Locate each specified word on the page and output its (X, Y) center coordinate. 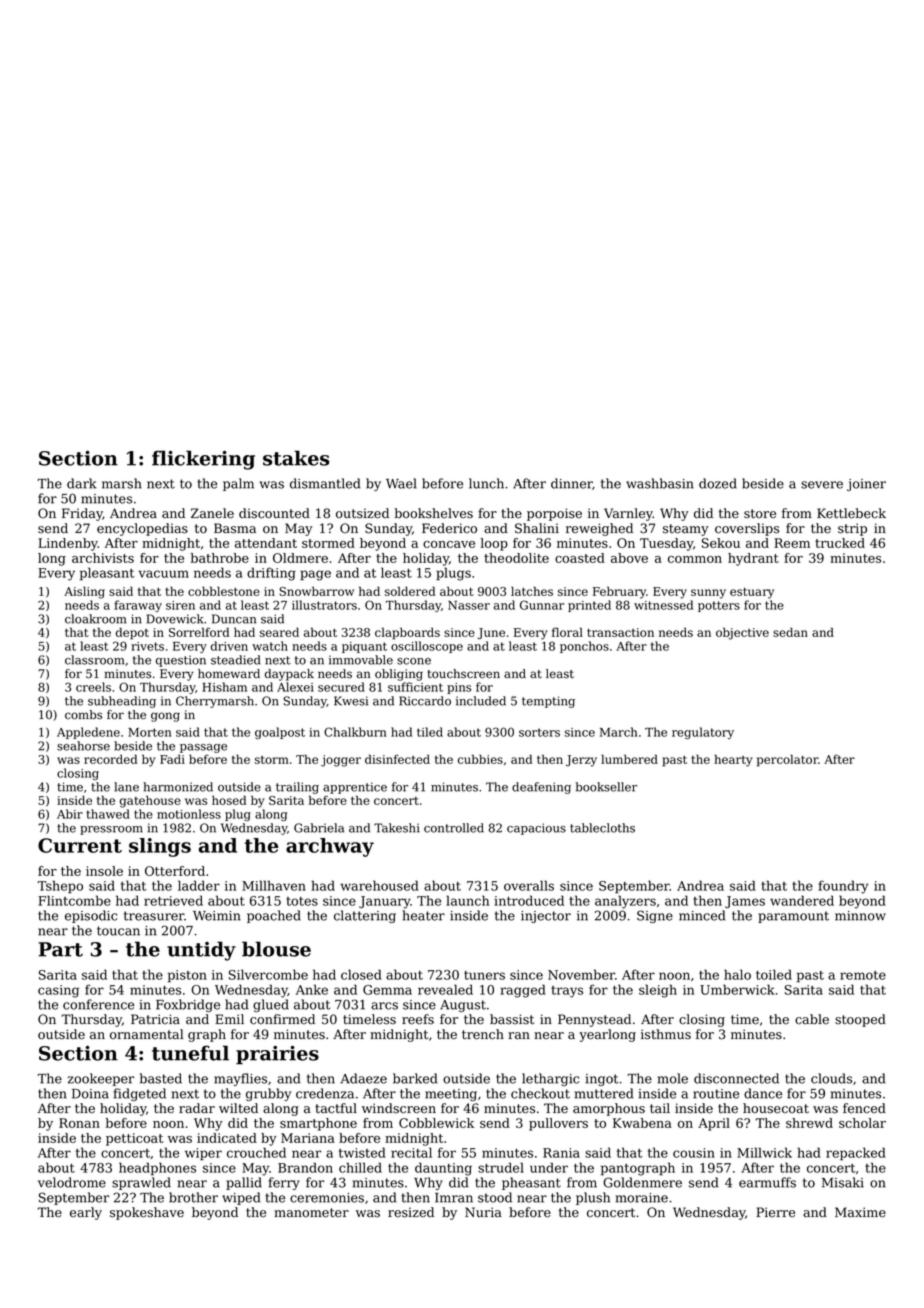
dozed (718, 483)
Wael (401, 483)
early (86, 1213)
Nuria (483, 1212)
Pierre (775, 1212)
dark (82, 483)
